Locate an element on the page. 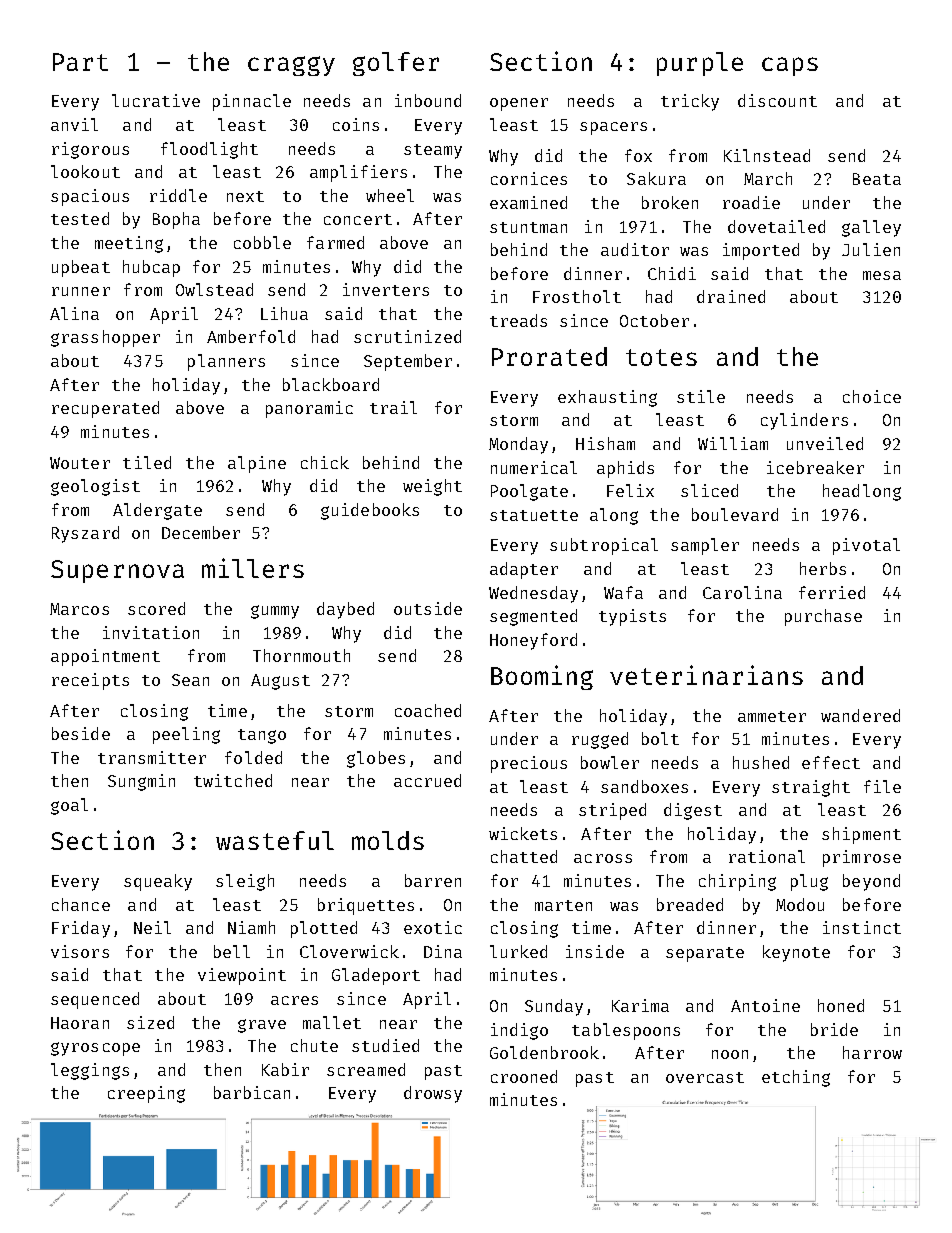 The width and height of the image is (952, 1233). twitched is located at coordinates (233, 780).
